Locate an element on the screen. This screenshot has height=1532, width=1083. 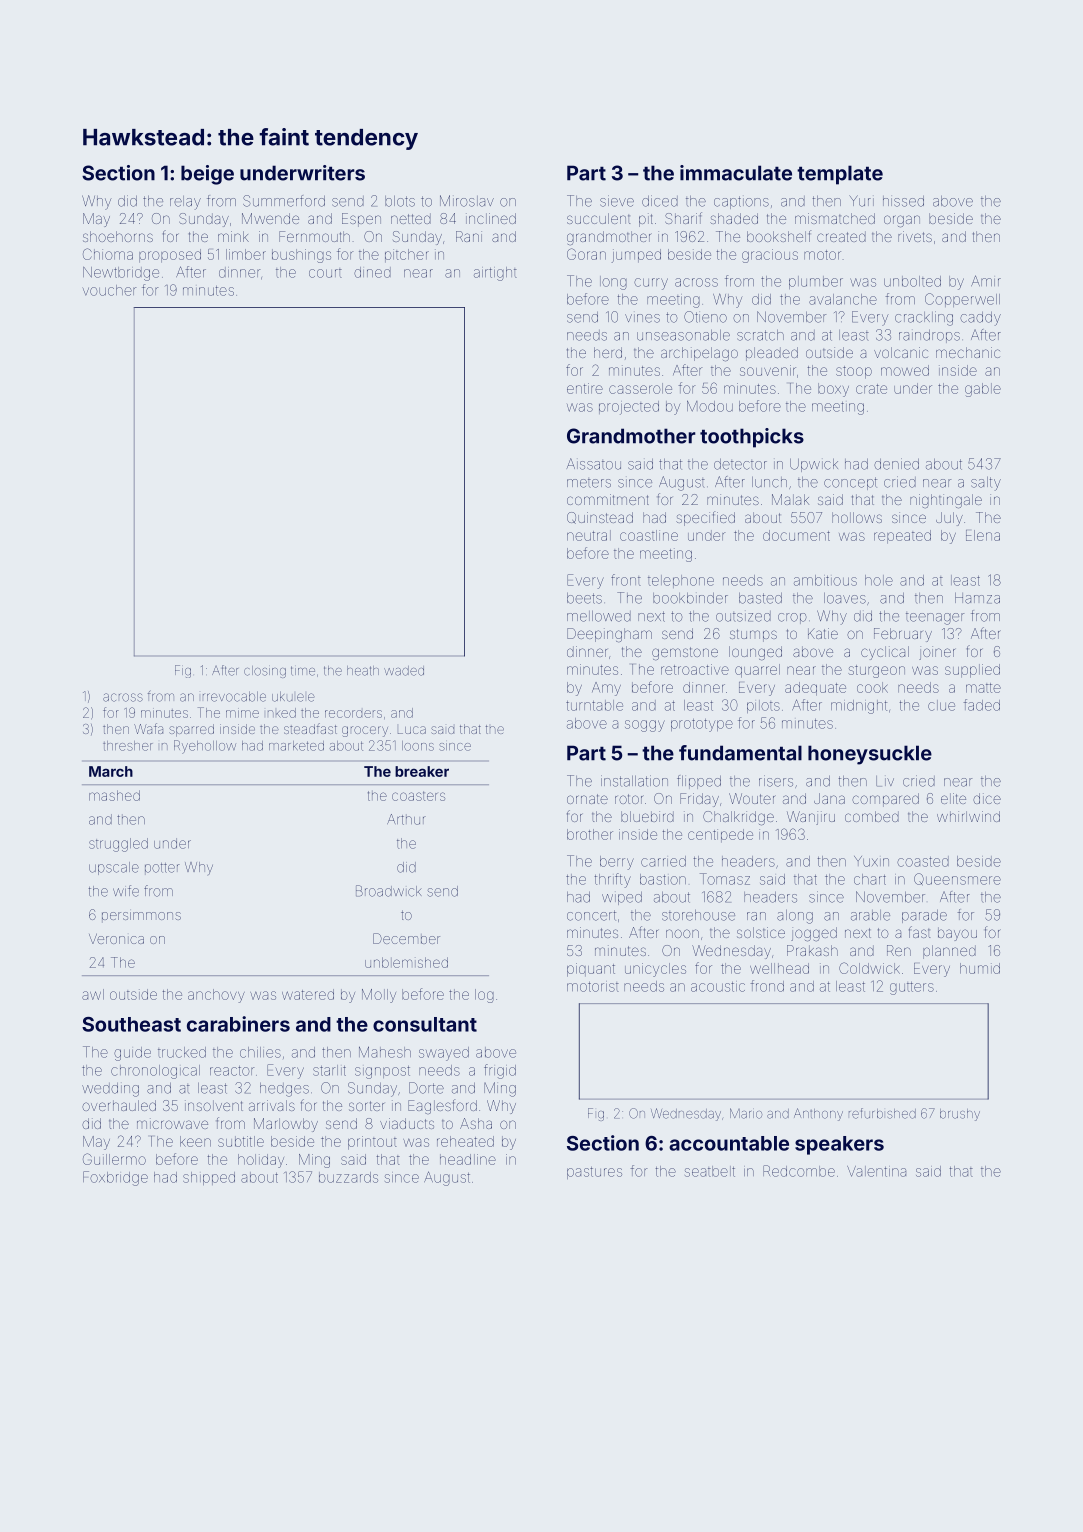
court is located at coordinates (325, 273).
